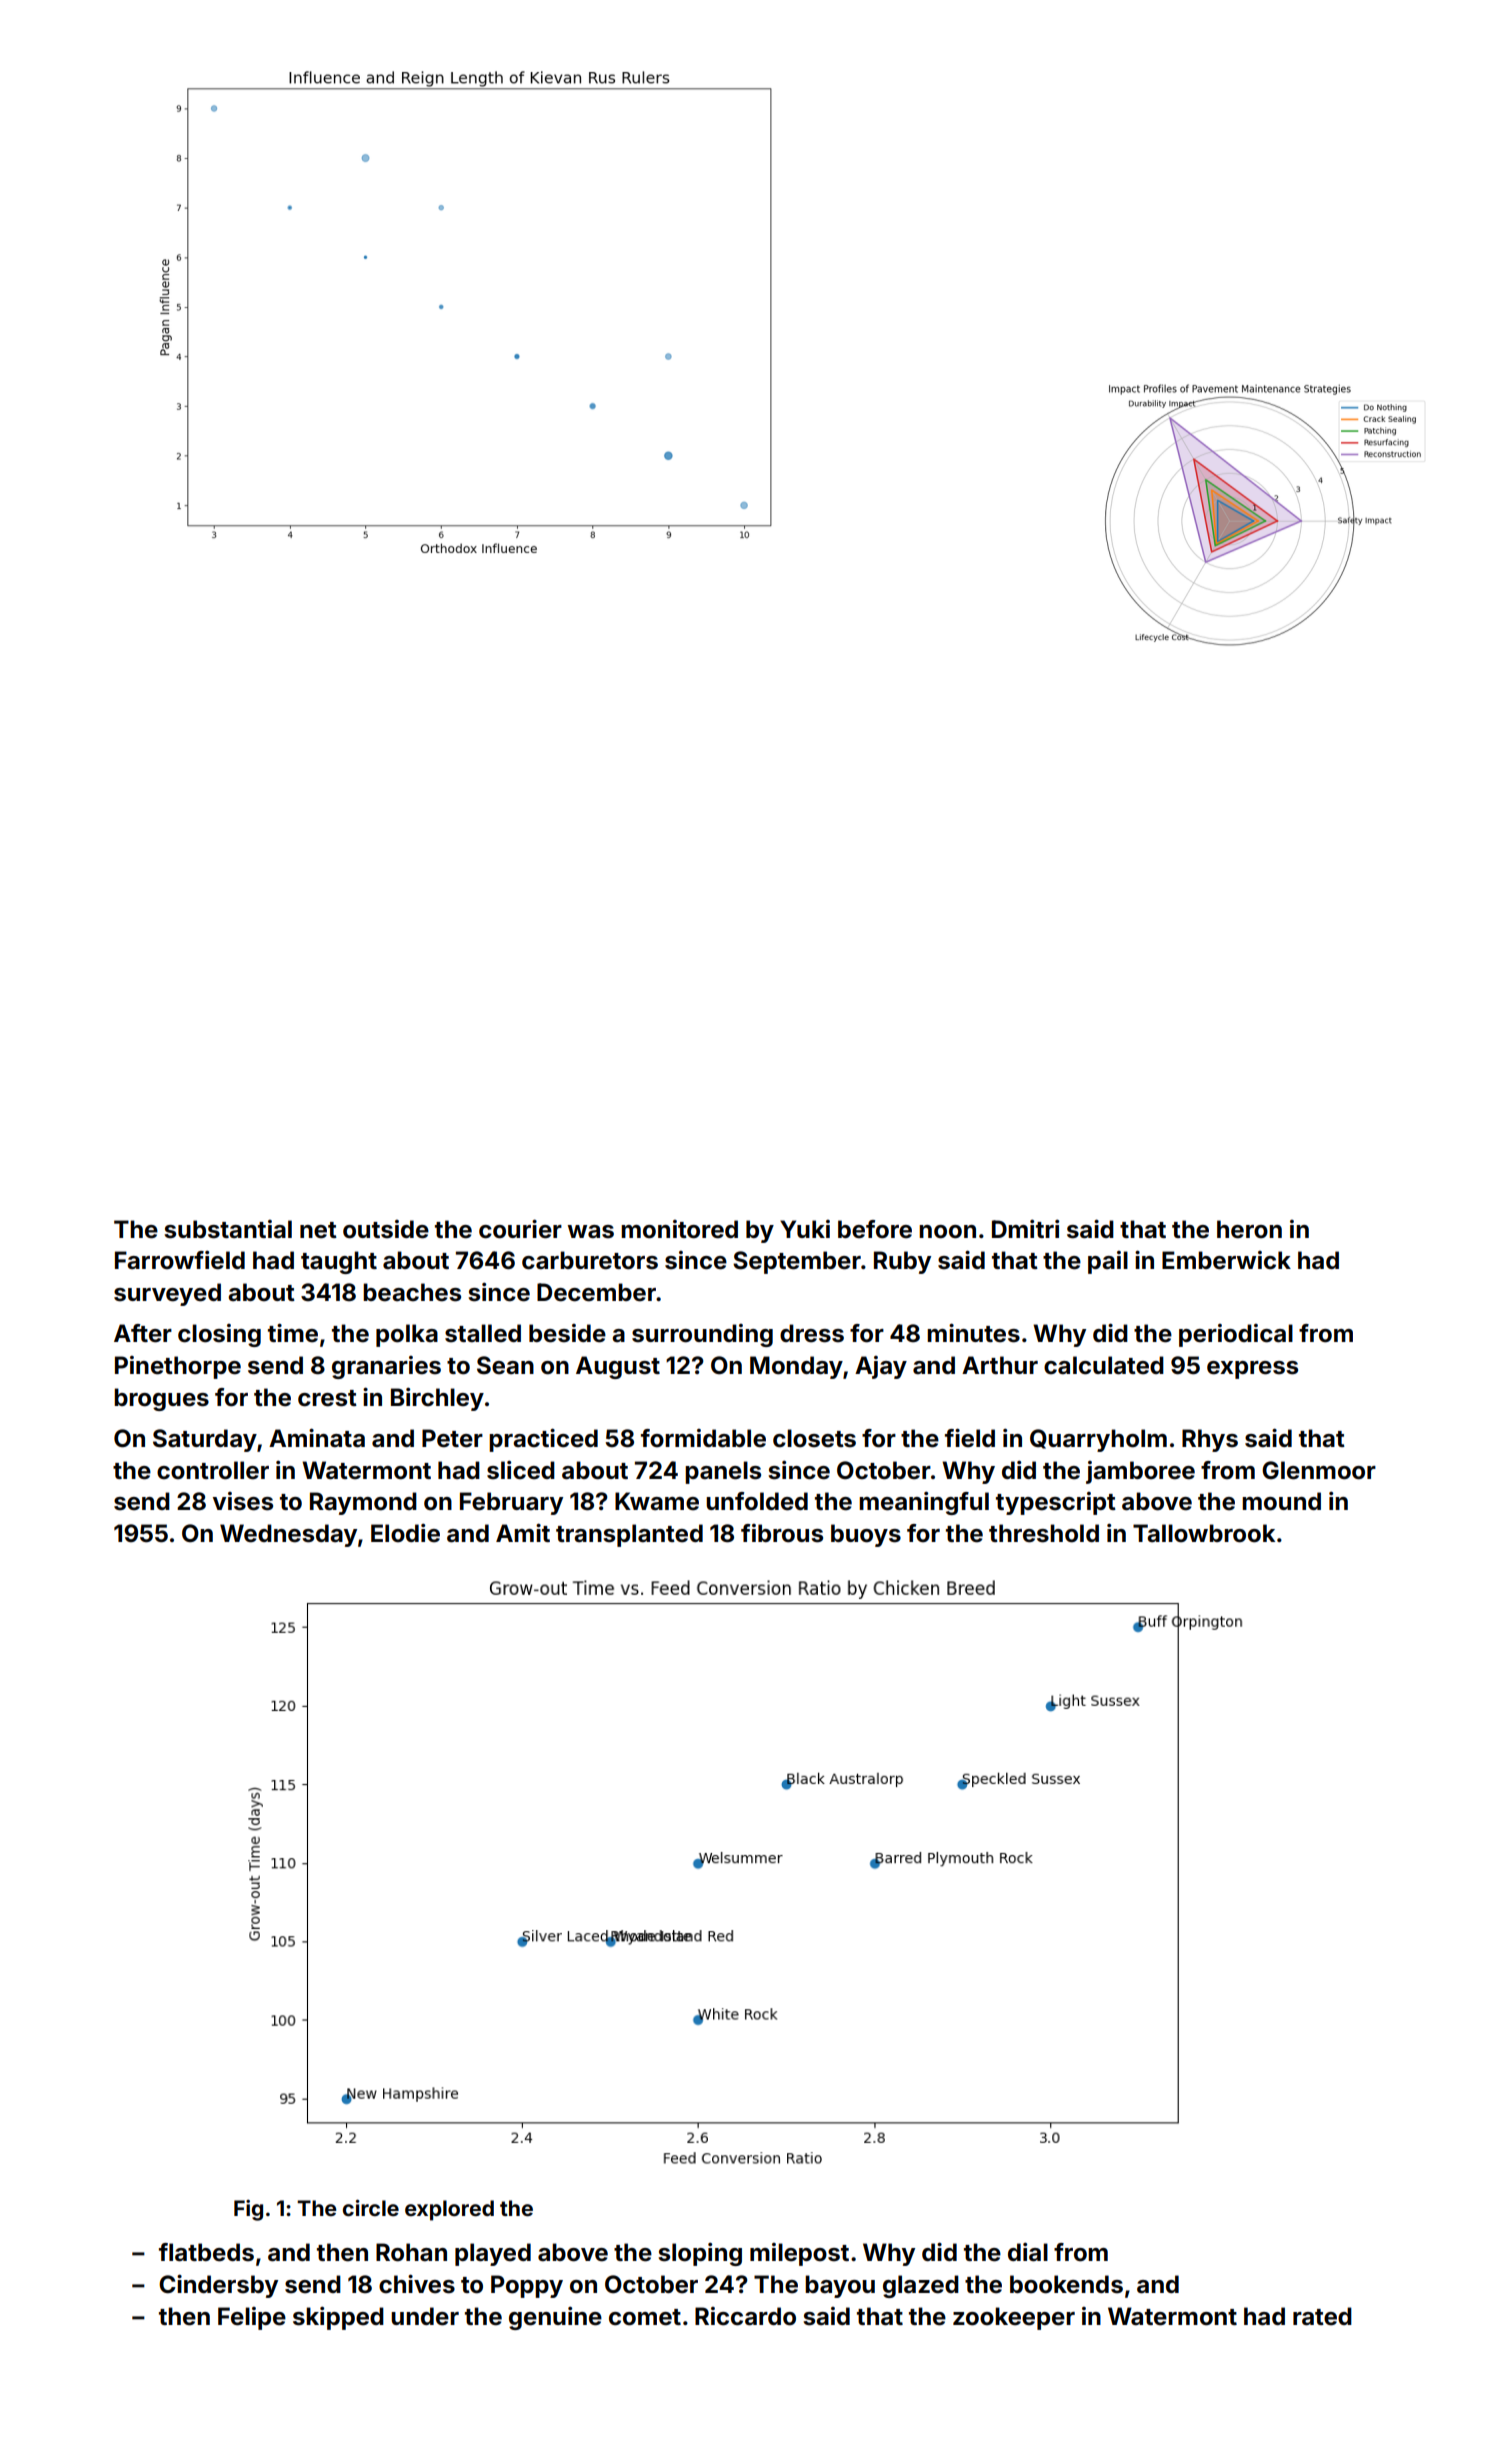  I want to click on Elodie, so click(405, 1533).
